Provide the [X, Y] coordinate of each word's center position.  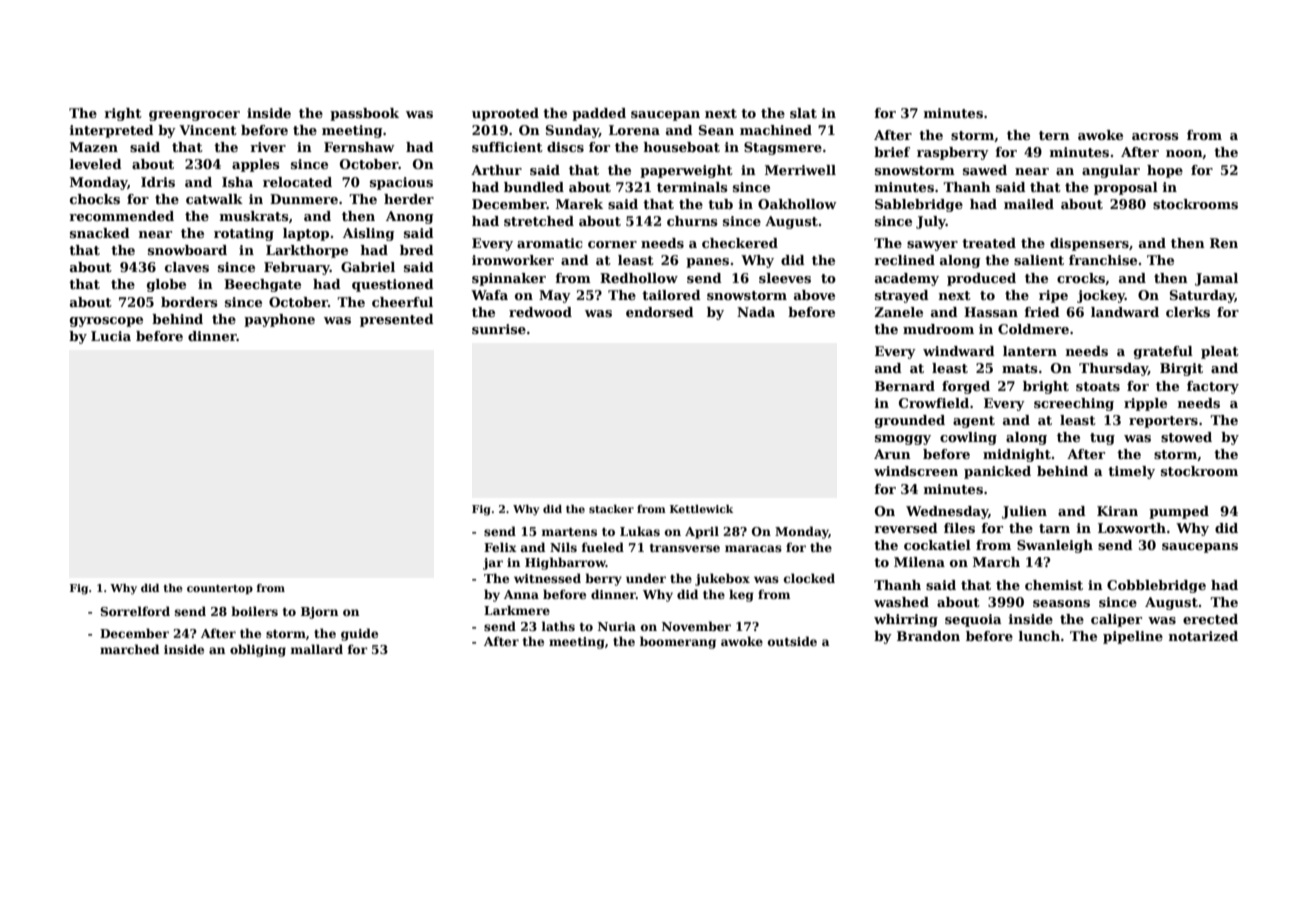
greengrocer [194, 116]
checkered [740, 243]
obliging [258, 650]
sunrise [499, 329]
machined [776, 130]
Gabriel [368, 267]
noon [1184, 154]
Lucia [111, 336]
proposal [1126, 188]
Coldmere [1033, 329]
